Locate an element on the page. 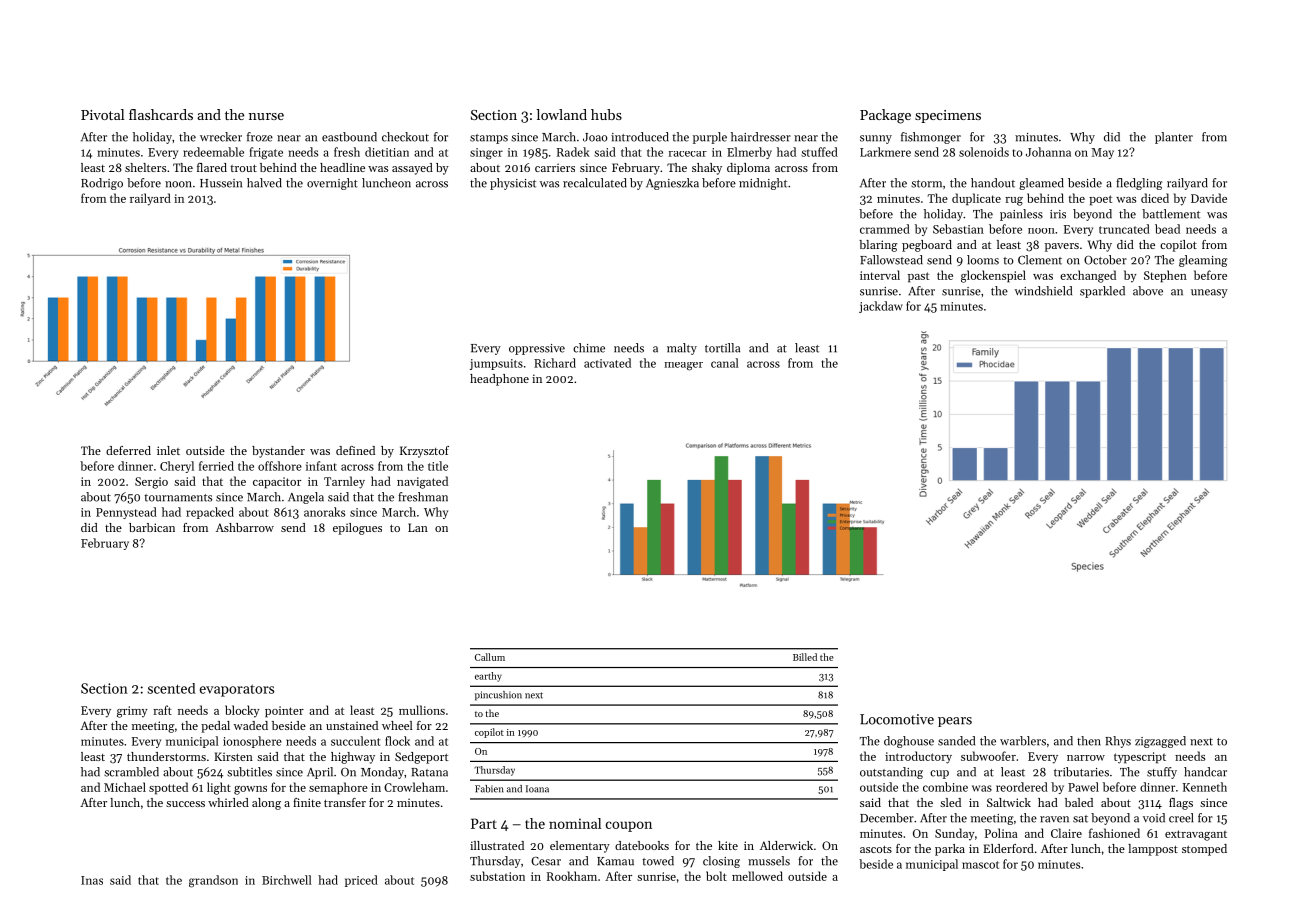 The height and width of the document is (924, 1308). Inas is located at coordinates (92, 880).
